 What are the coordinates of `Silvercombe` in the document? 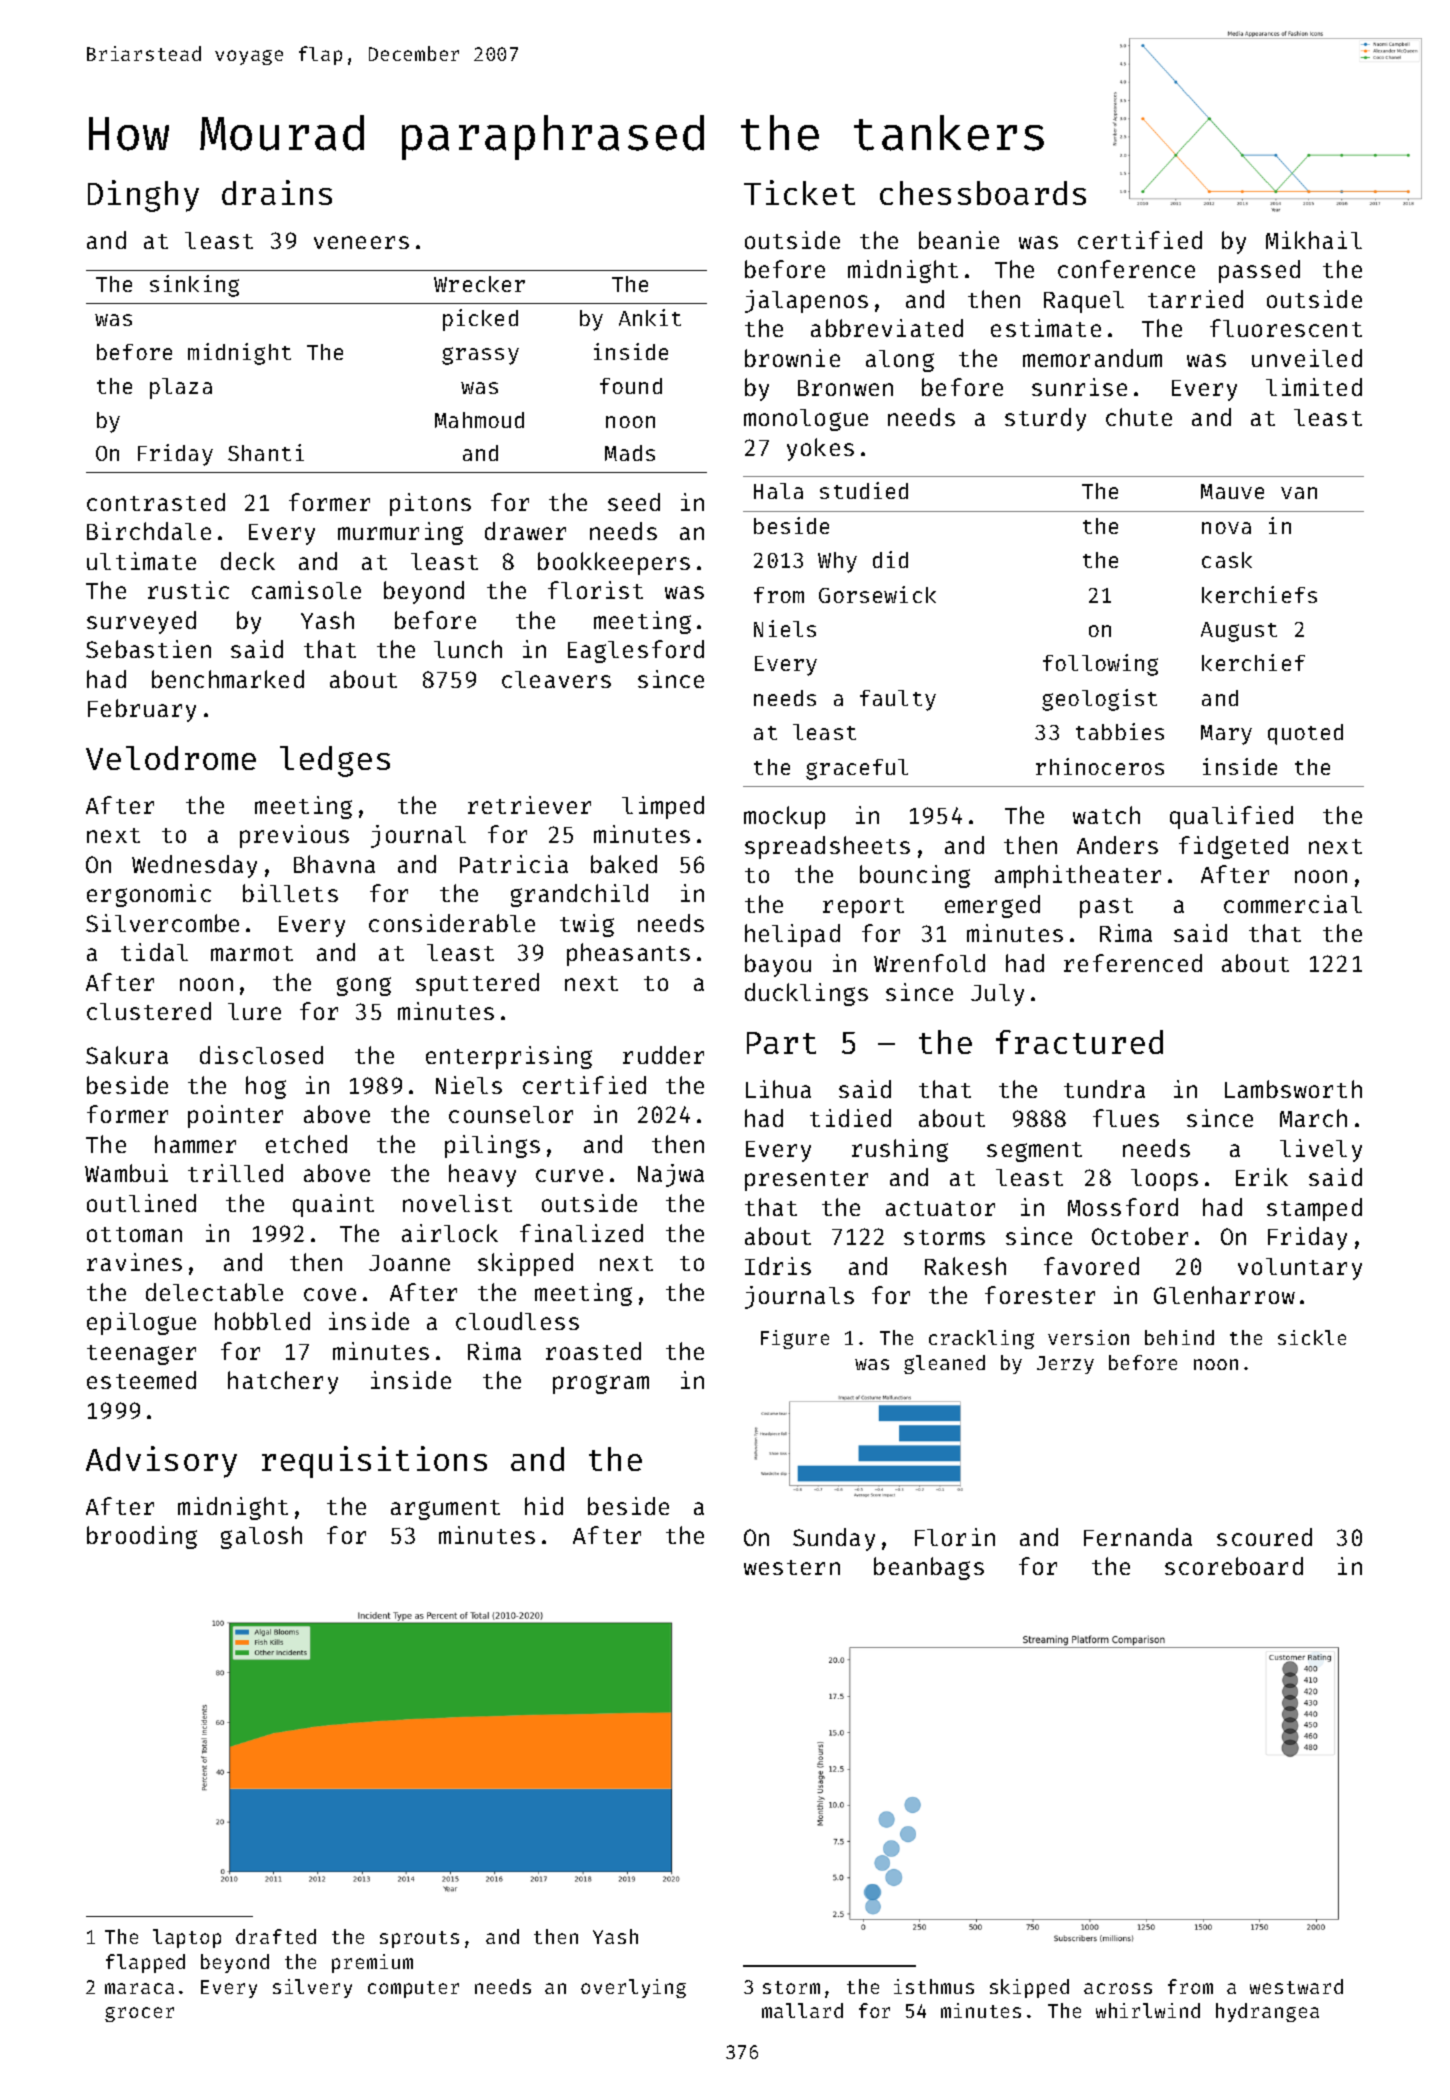 It's located at (162, 923).
